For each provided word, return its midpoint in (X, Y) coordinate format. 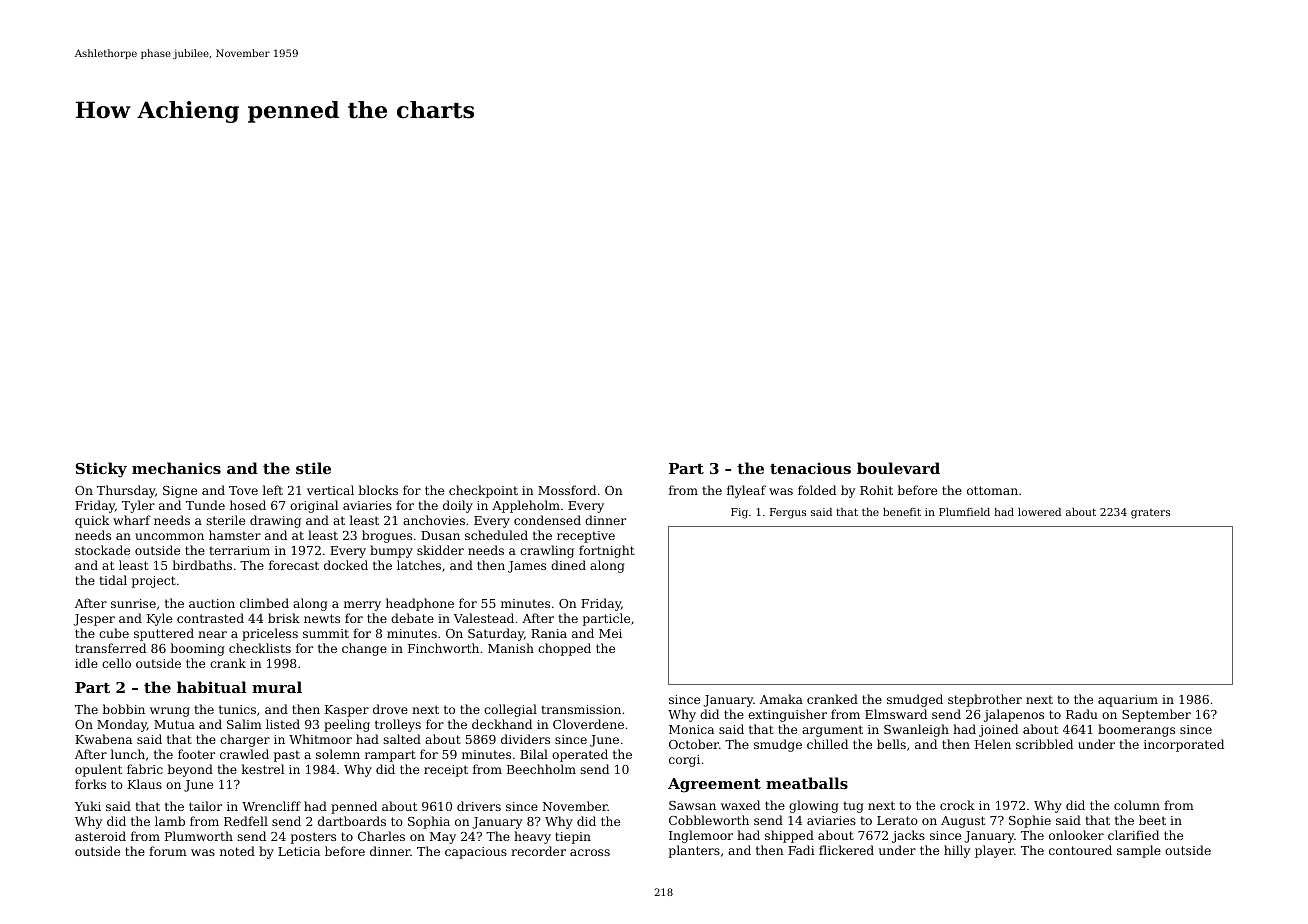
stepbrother (985, 700)
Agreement (714, 785)
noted (237, 851)
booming (197, 649)
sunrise (133, 603)
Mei (610, 633)
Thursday (126, 491)
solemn (338, 754)
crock (957, 805)
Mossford (567, 490)
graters (1150, 514)
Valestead (484, 618)
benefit (902, 512)
